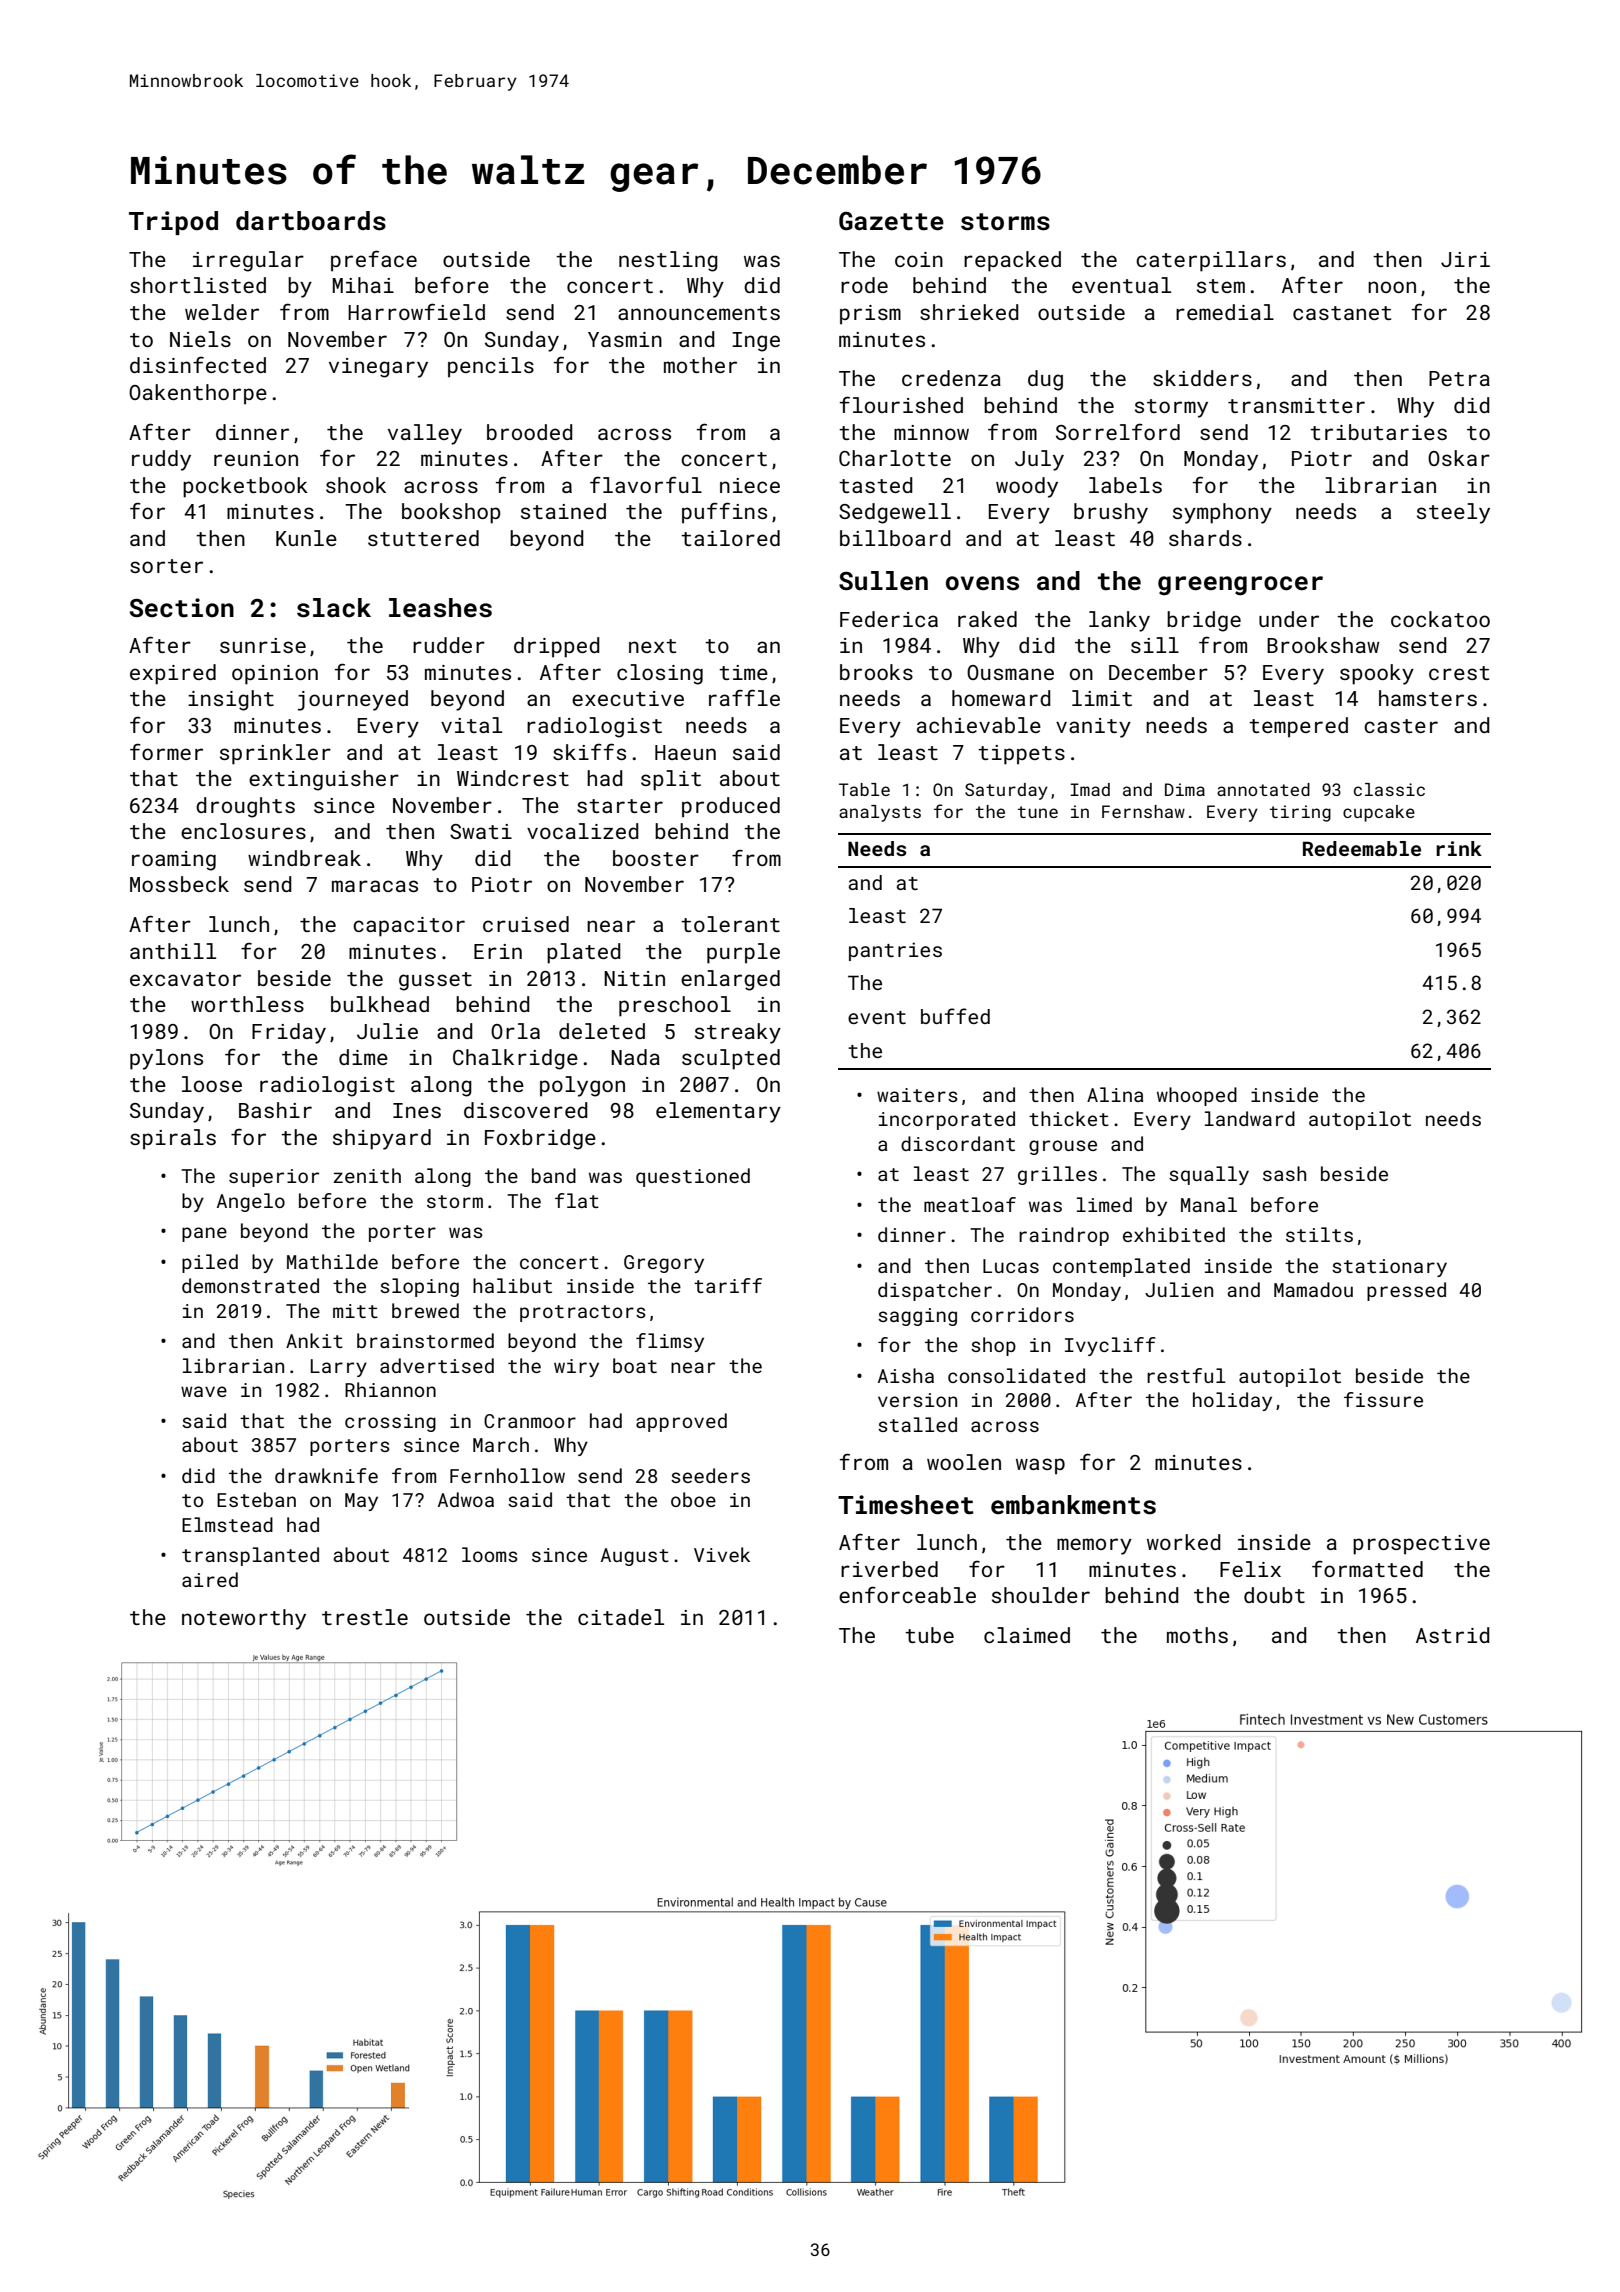  What do you see at coordinates (174, 861) in the document?
I see `roaming` at bounding box center [174, 861].
